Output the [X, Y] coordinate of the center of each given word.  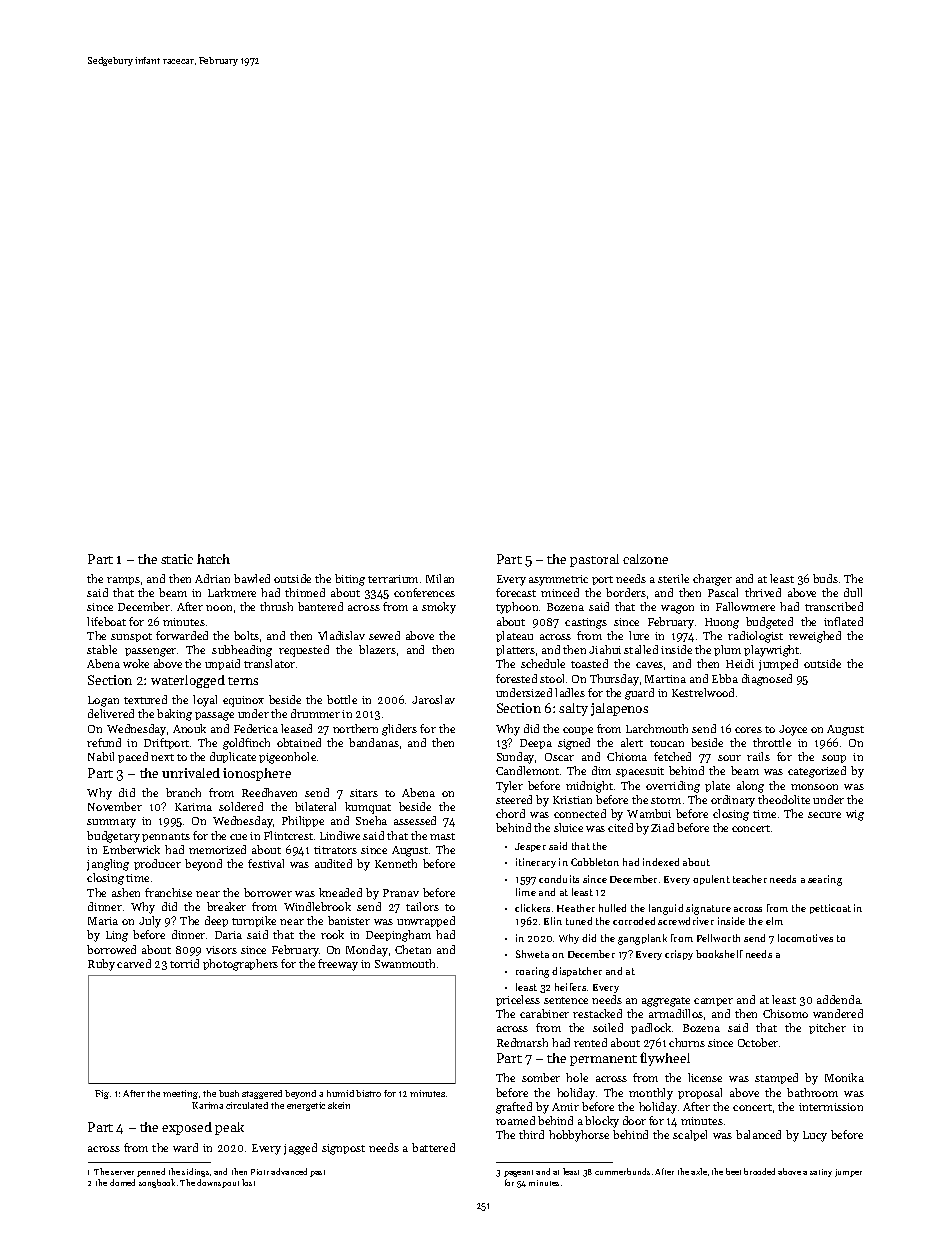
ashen [126, 892]
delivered [111, 713]
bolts [246, 635]
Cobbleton [595, 862]
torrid [184, 963]
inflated [843, 621]
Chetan [413, 949]
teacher [750, 879]
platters [515, 650]
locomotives [805, 938]
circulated [247, 1105]
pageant [518, 1173]
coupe [578, 731]
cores [748, 730]
